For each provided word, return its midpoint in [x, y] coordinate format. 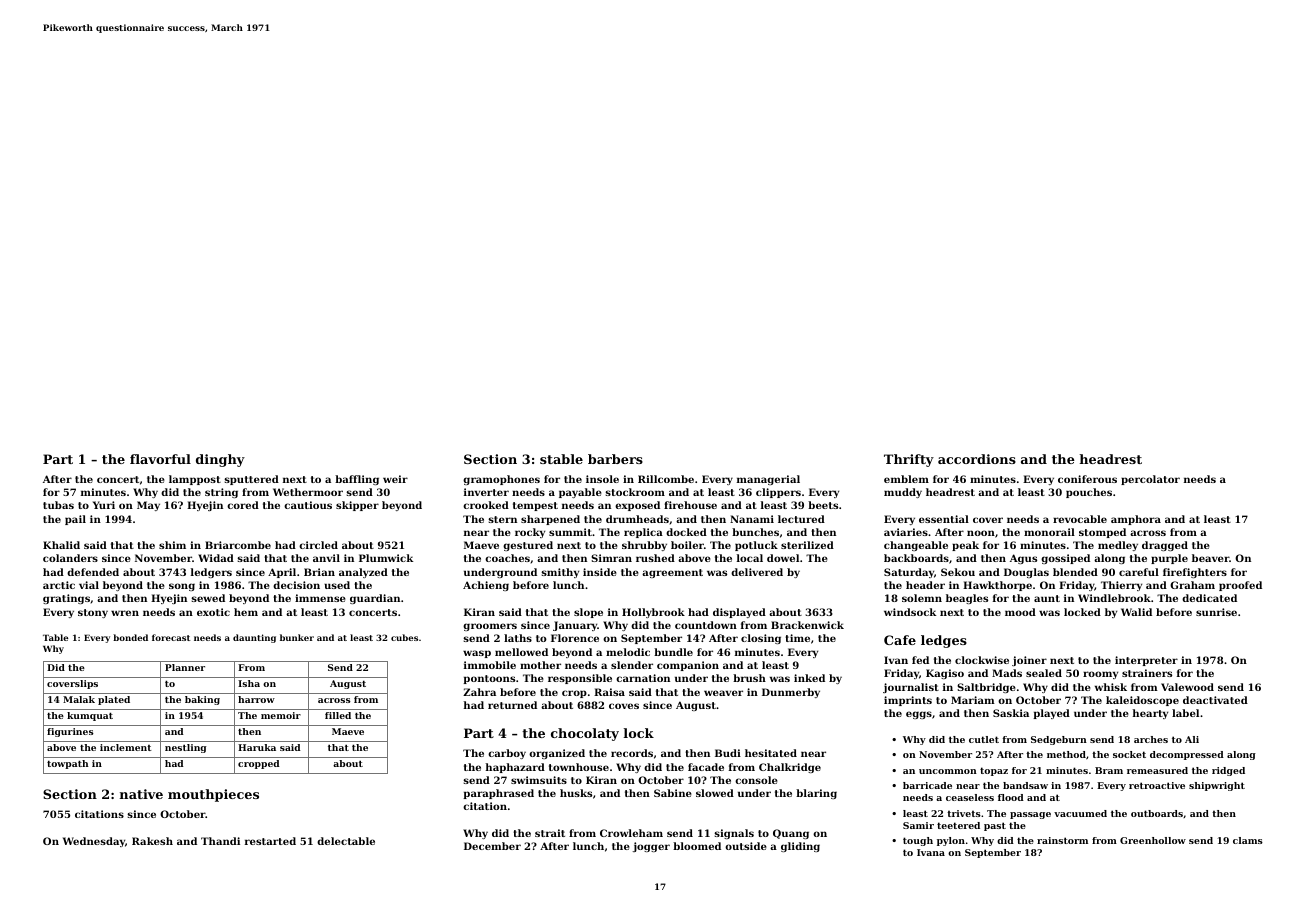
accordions [977, 459]
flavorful [160, 459]
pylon [951, 841]
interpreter [1146, 661]
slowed [715, 793]
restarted [270, 841]
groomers [490, 627]
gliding [800, 847]
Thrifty [909, 460]
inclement [125, 747]
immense [320, 598]
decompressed [1187, 755]
